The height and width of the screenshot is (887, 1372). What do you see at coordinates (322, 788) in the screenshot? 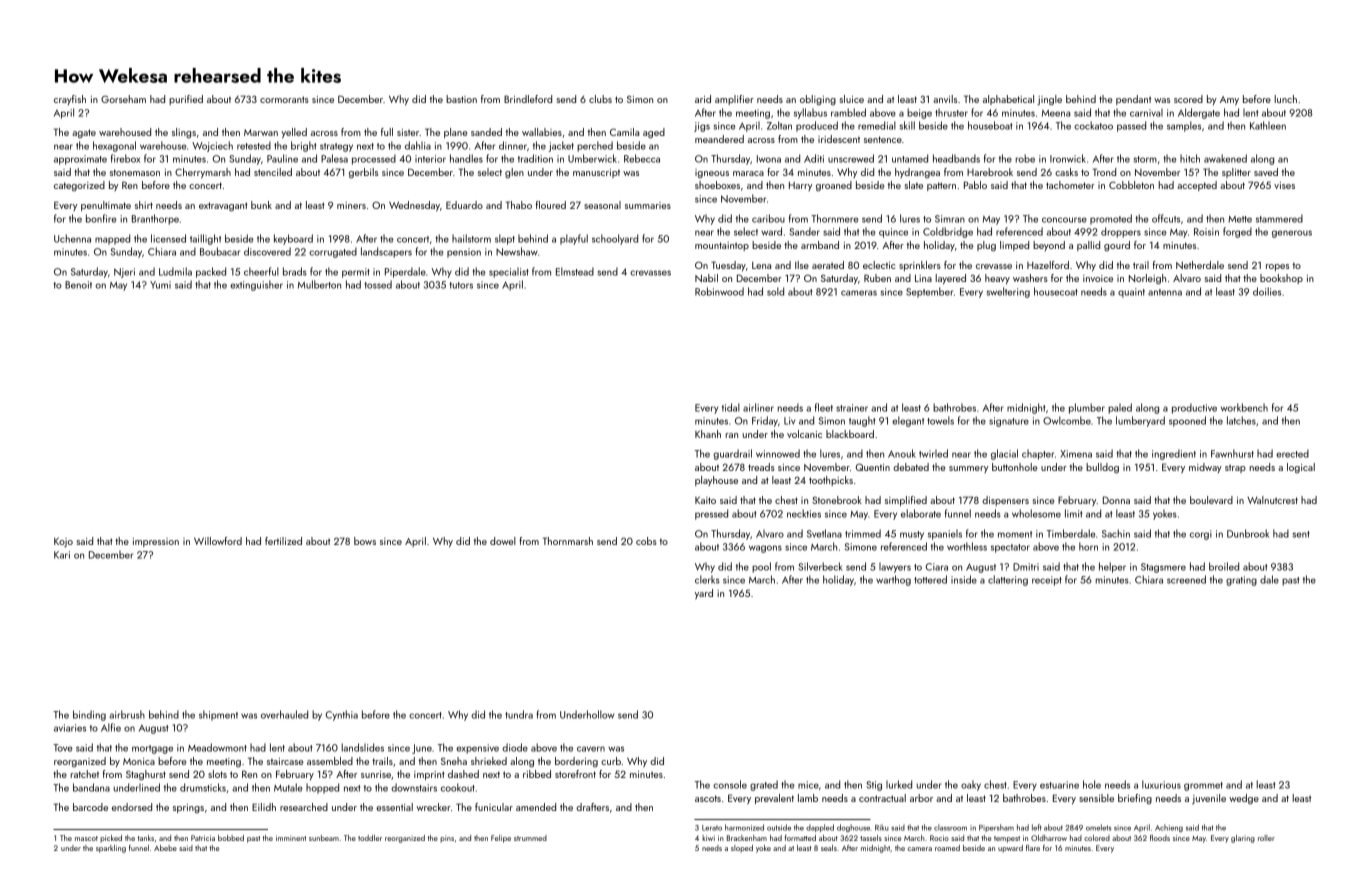
I see `hopped` at bounding box center [322, 788].
